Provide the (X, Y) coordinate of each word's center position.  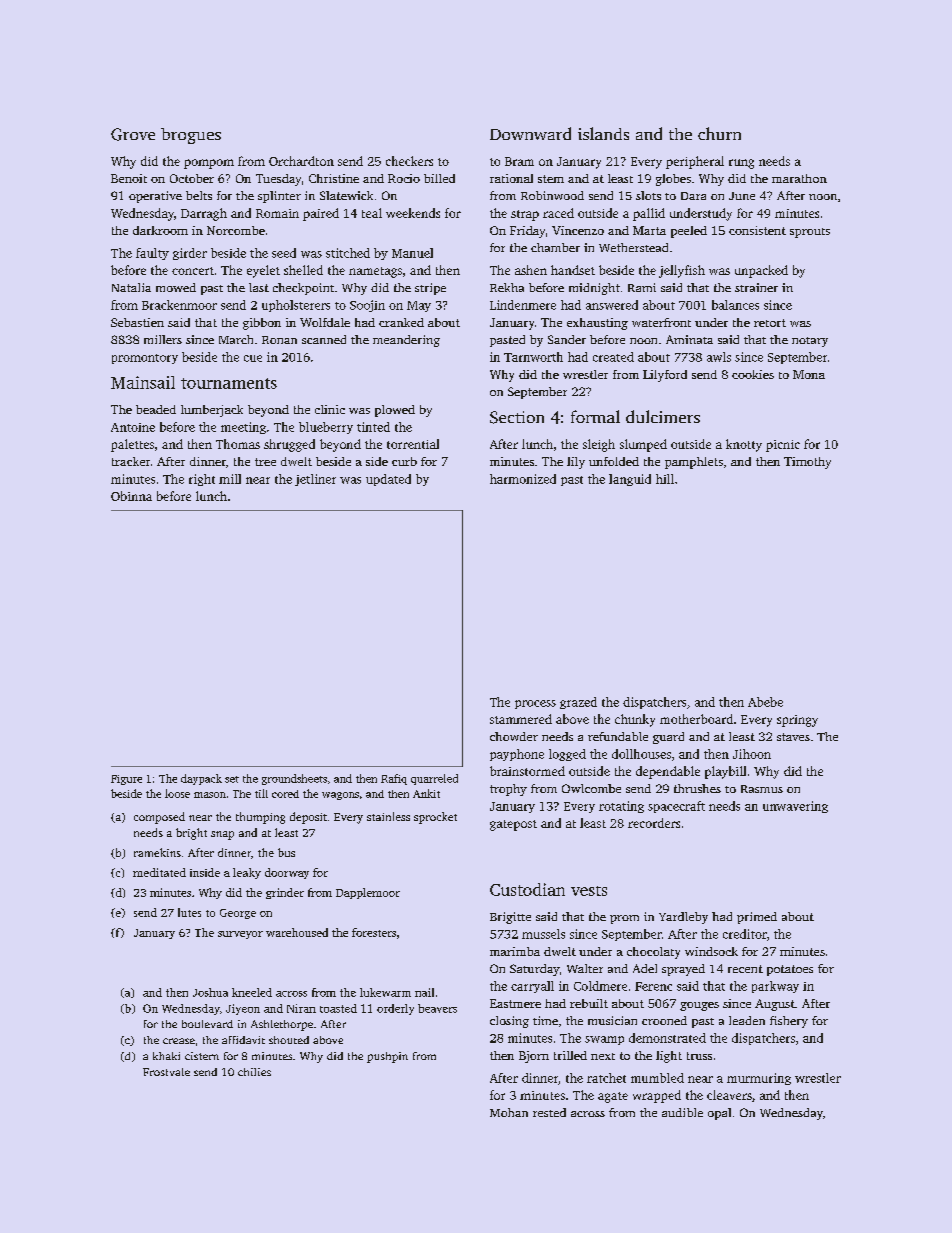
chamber (555, 247)
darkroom (160, 230)
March (236, 339)
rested (549, 1112)
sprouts (810, 233)
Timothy (807, 463)
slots (648, 195)
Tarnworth (533, 357)
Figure (126, 780)
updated (388, 480)
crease (179, 1041)
